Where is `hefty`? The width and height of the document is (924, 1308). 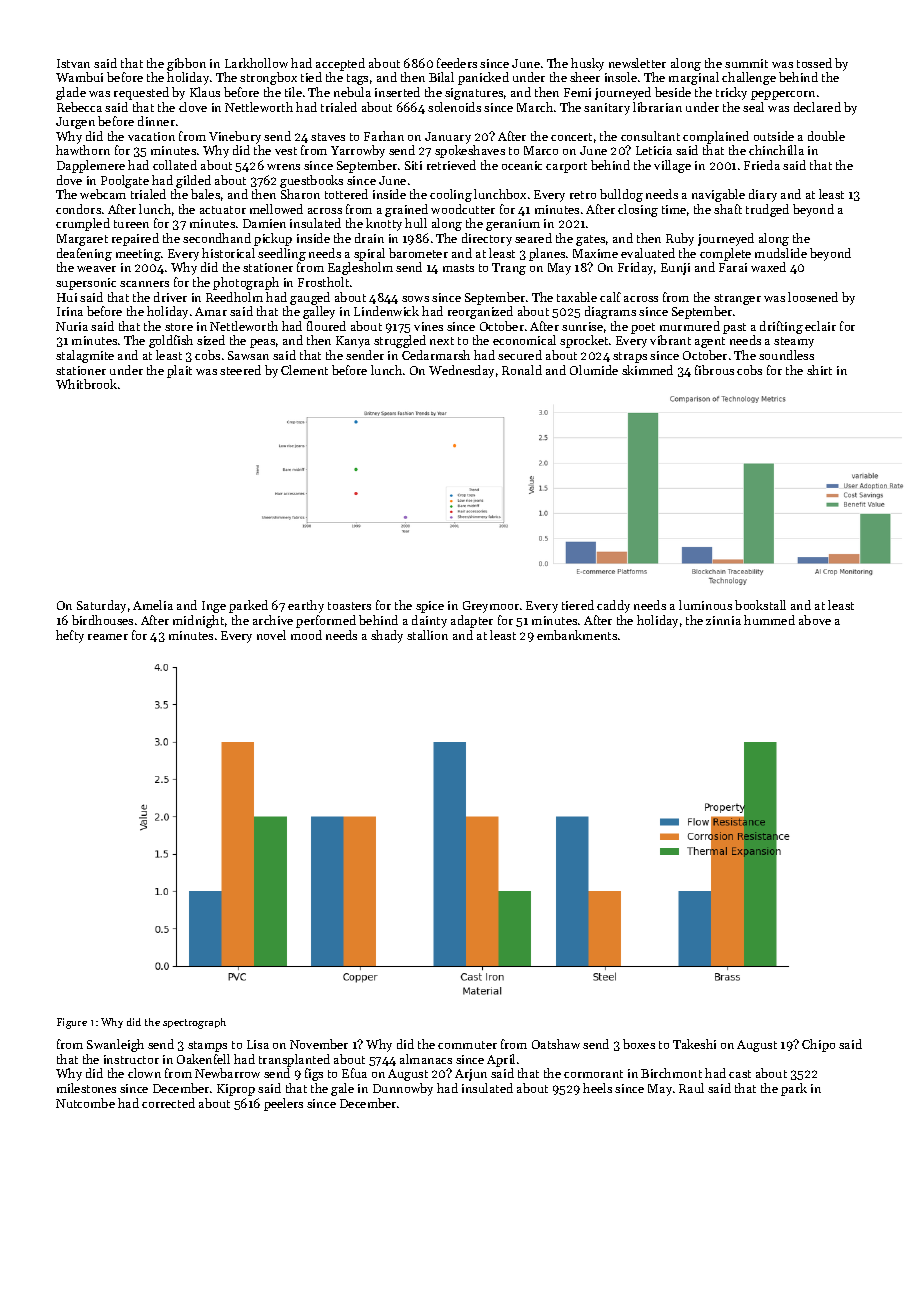
hefty is located at coordinates (70, 636).
